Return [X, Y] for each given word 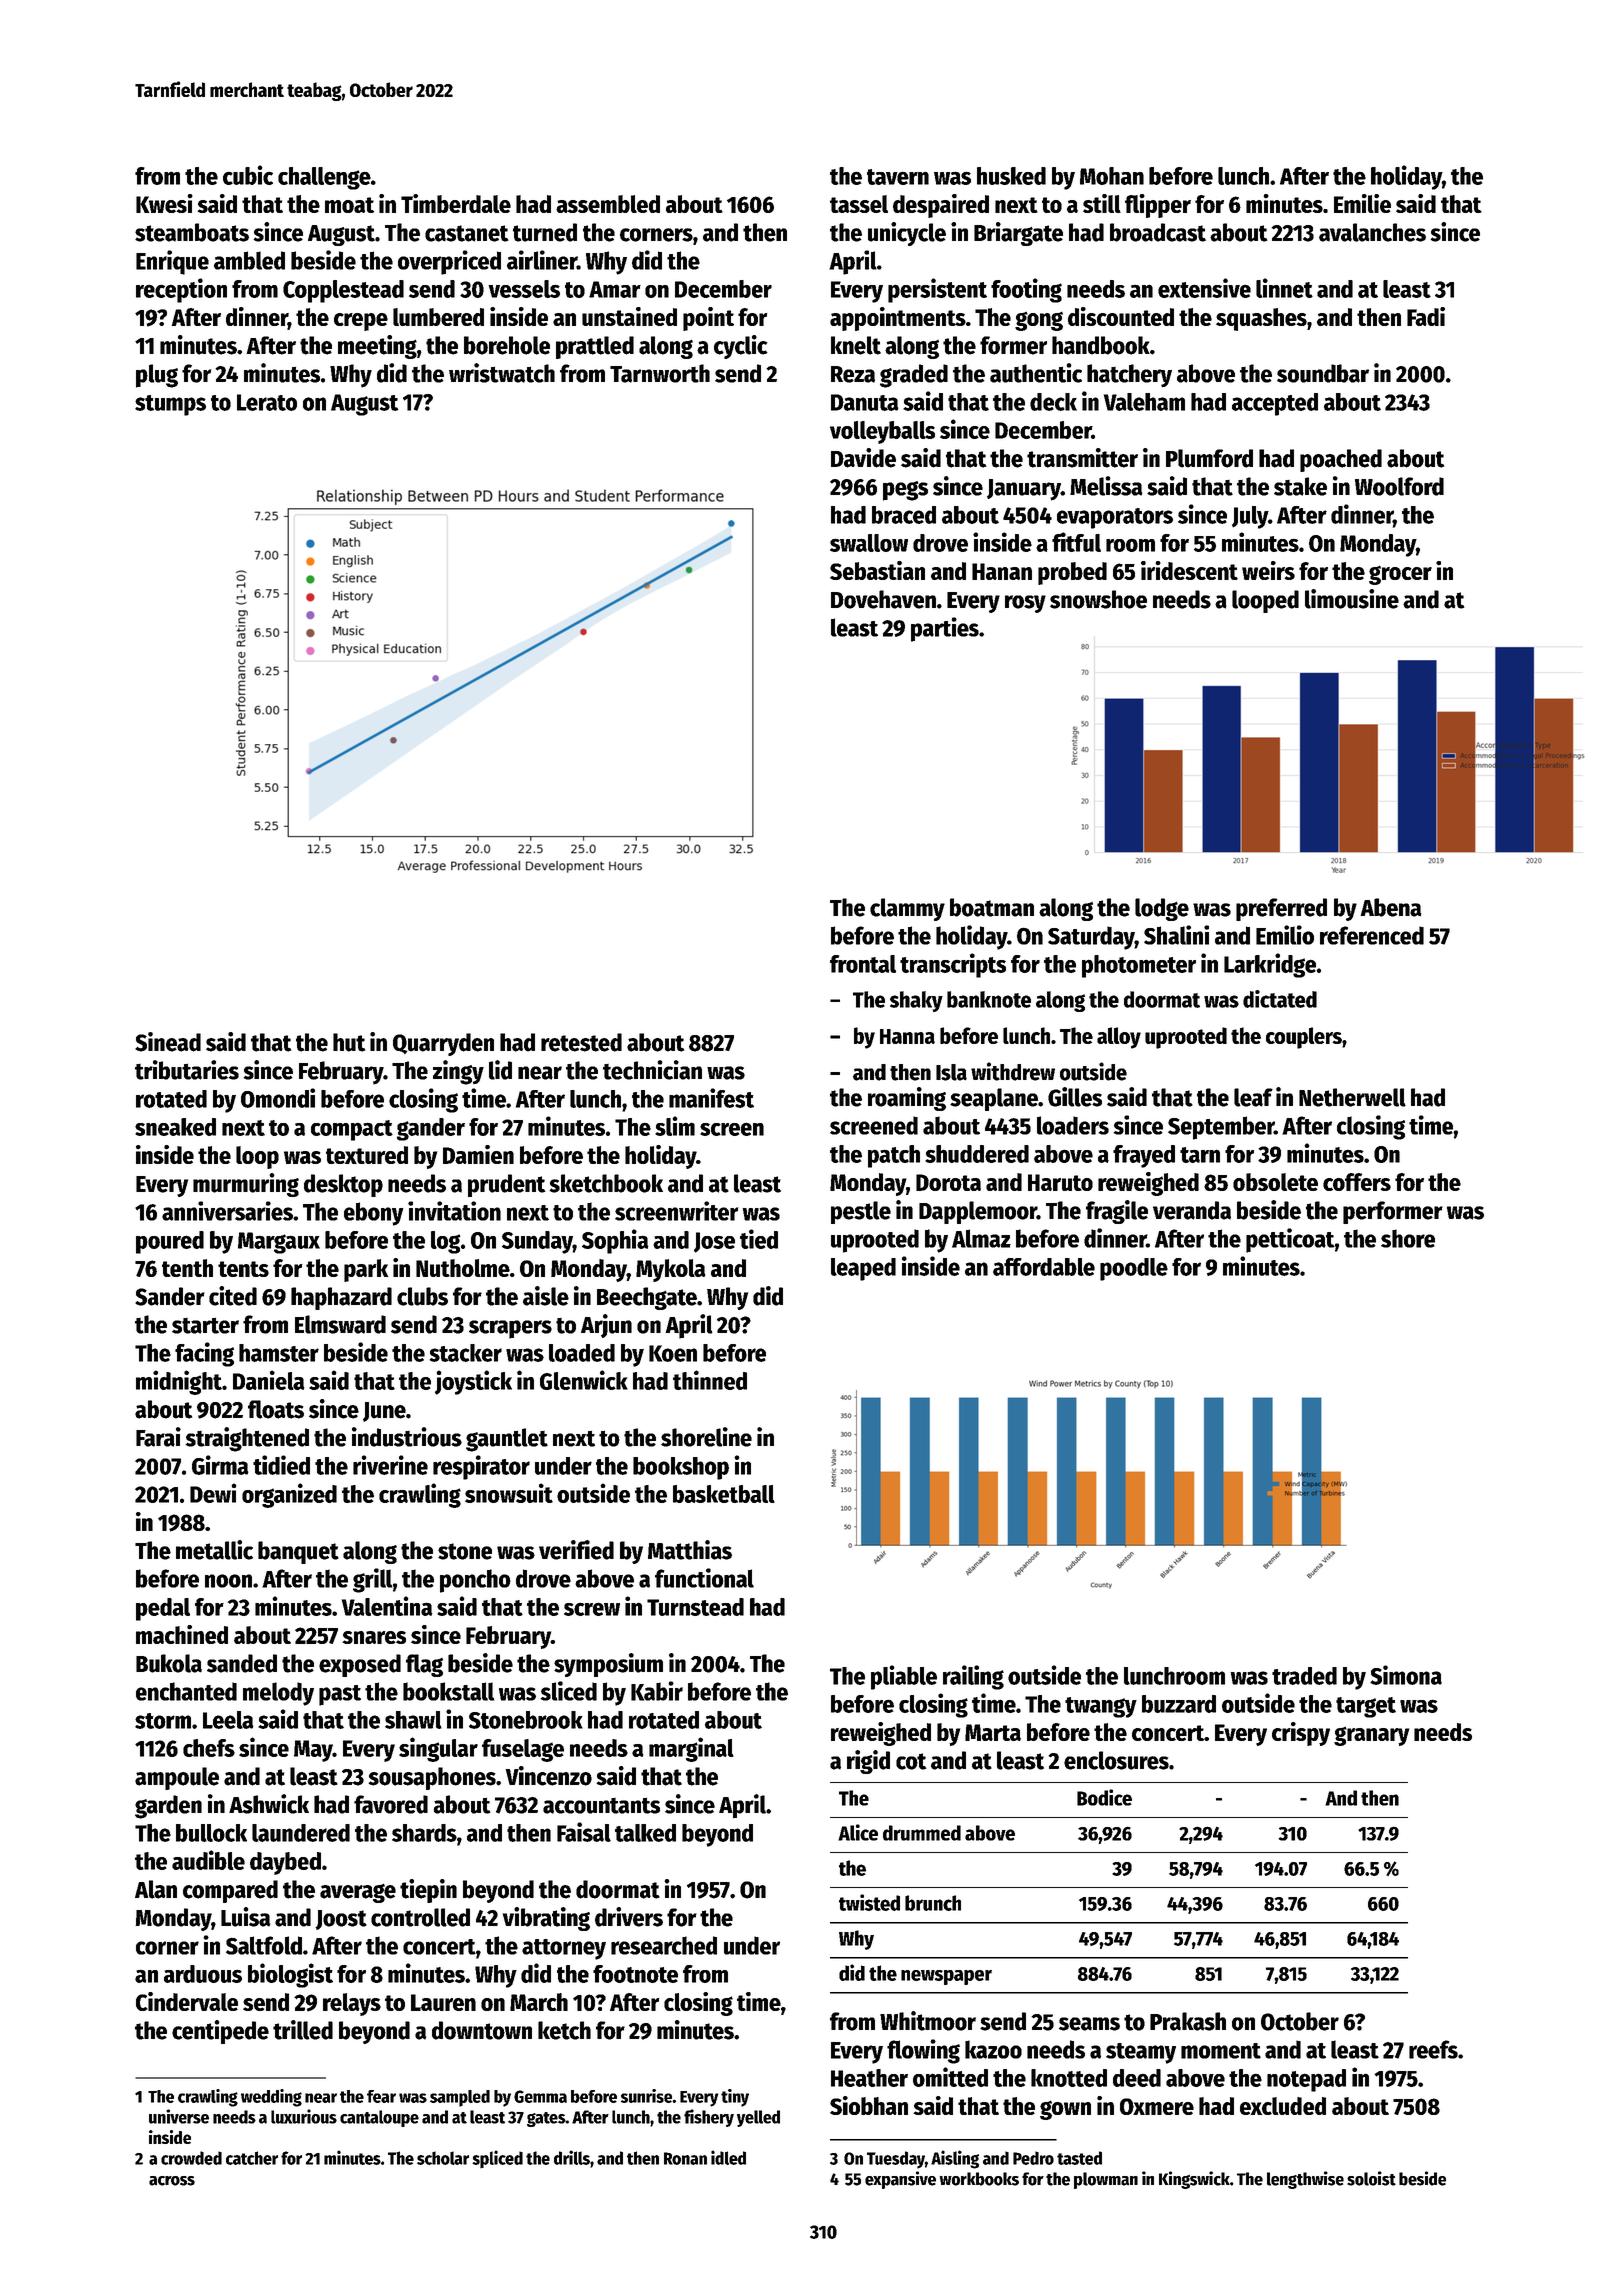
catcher [252, 2158]
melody [278, 1694]
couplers [1304, 1038]
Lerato [267, 402]
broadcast [1158, 232]
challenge [324, 178]
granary [1371, 1736]
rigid [868, 1762]
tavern [898, 177]
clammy [907, 909]
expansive [900, 2180]
